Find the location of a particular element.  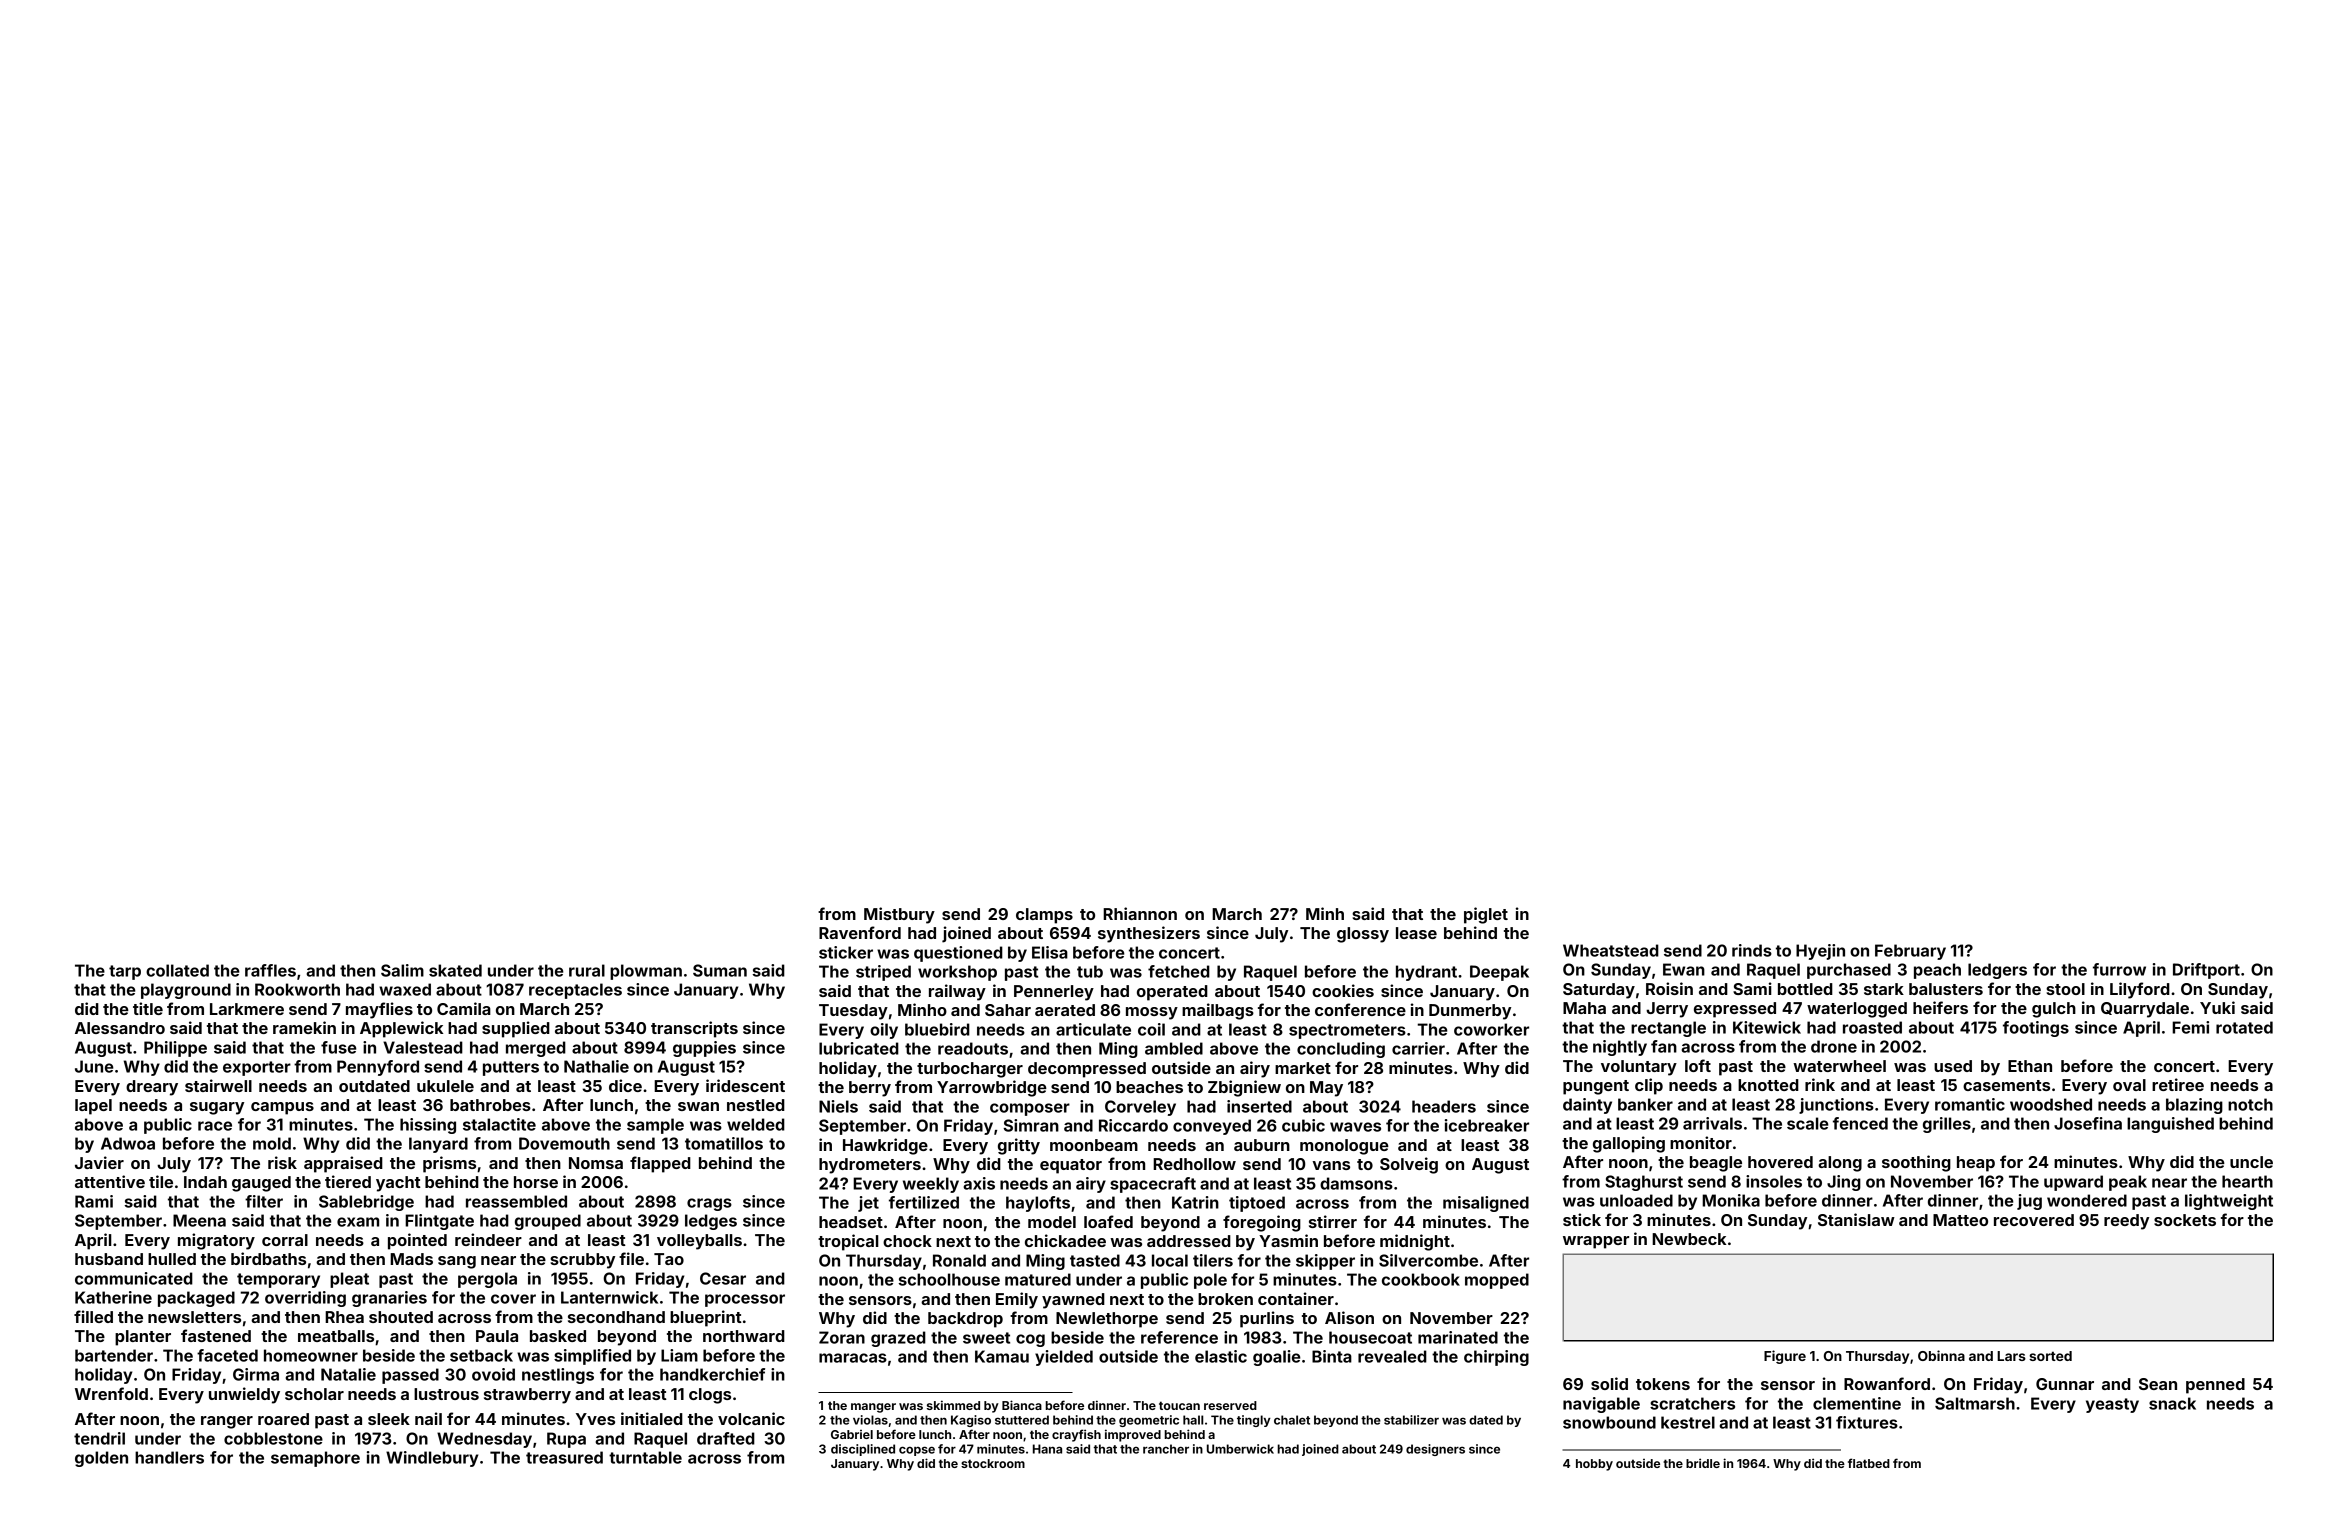

Mistbury is located at coordinates (899, 915).
